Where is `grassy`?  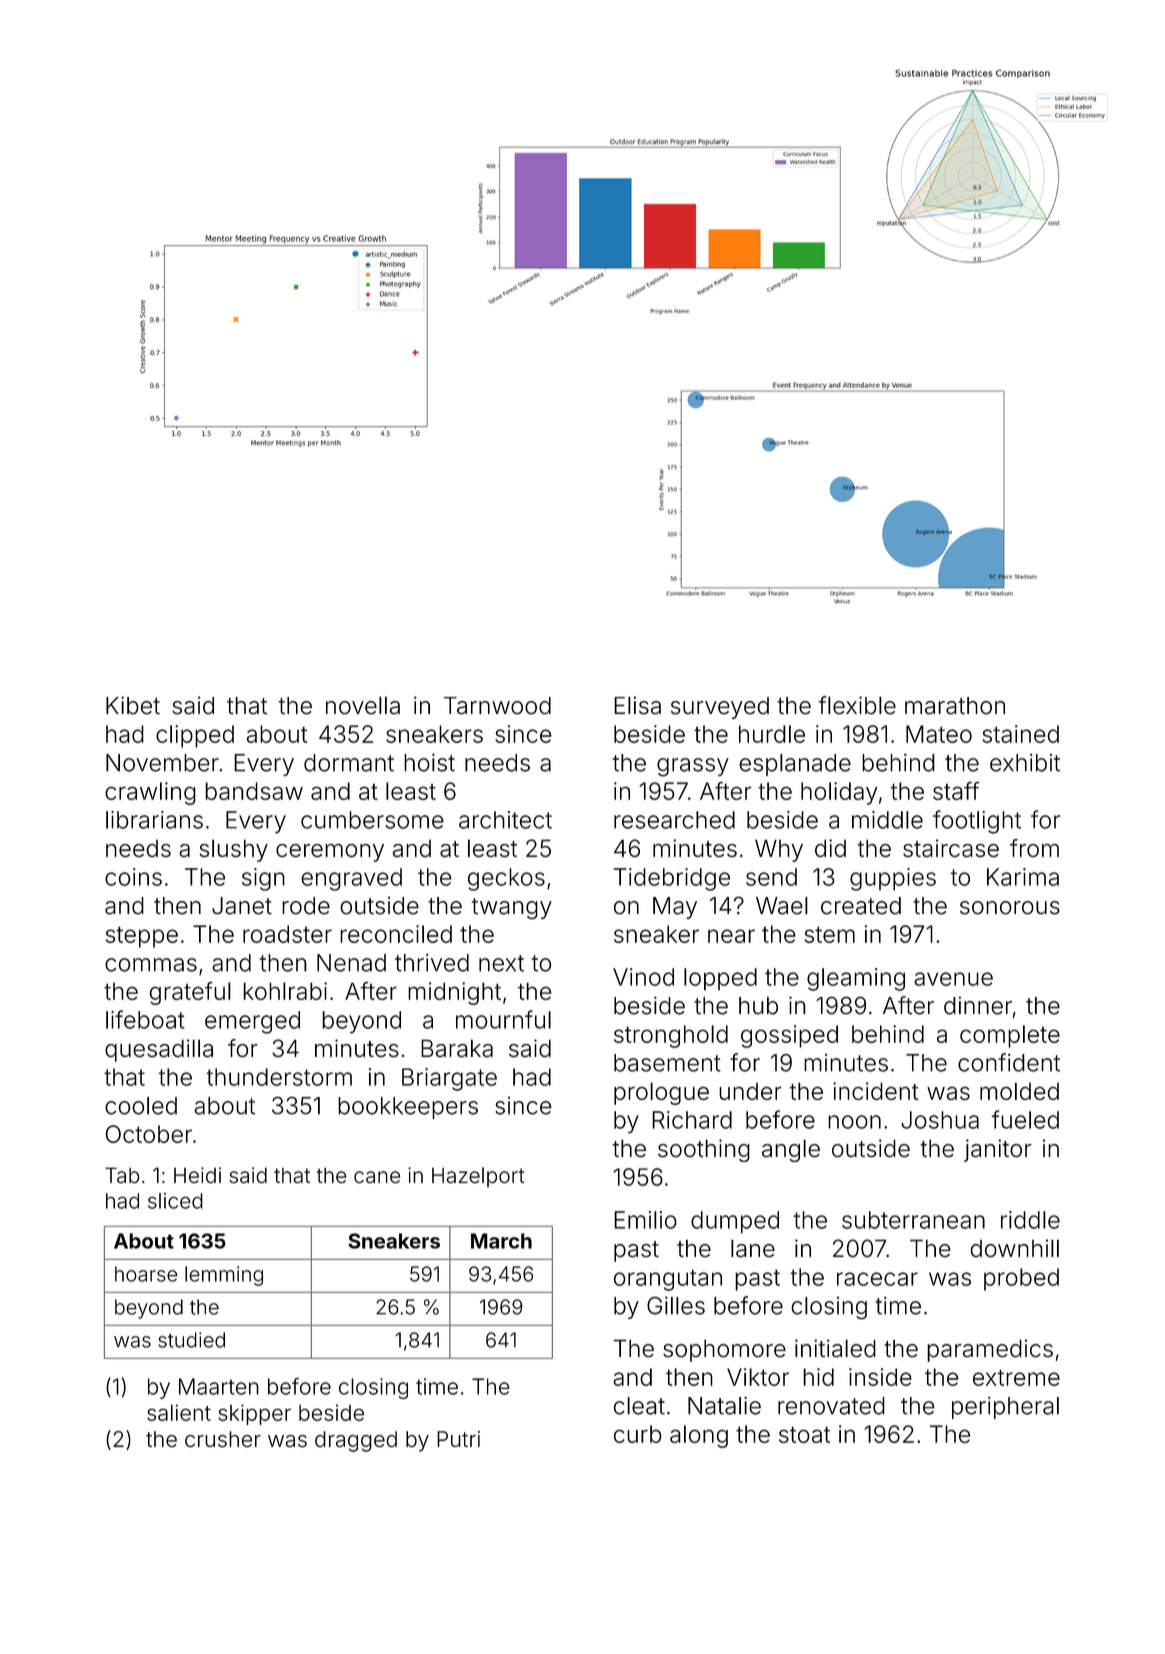
grassy is located at coordinates (693, 767).
